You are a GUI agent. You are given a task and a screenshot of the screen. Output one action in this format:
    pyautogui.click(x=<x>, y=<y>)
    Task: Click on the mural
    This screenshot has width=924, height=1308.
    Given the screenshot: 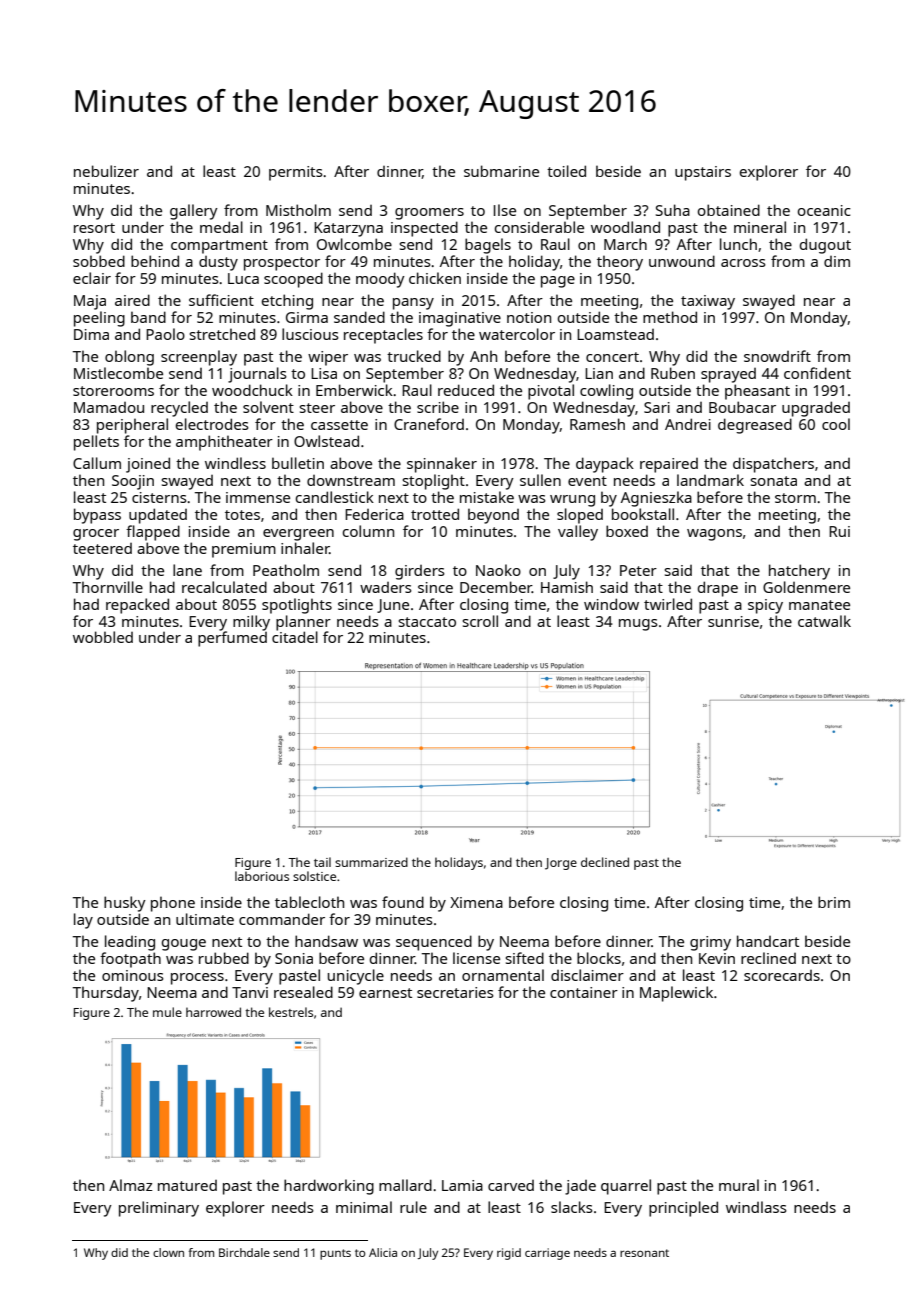 What is the action you would take?
    pyautogui.click(x=739, y=1185)
